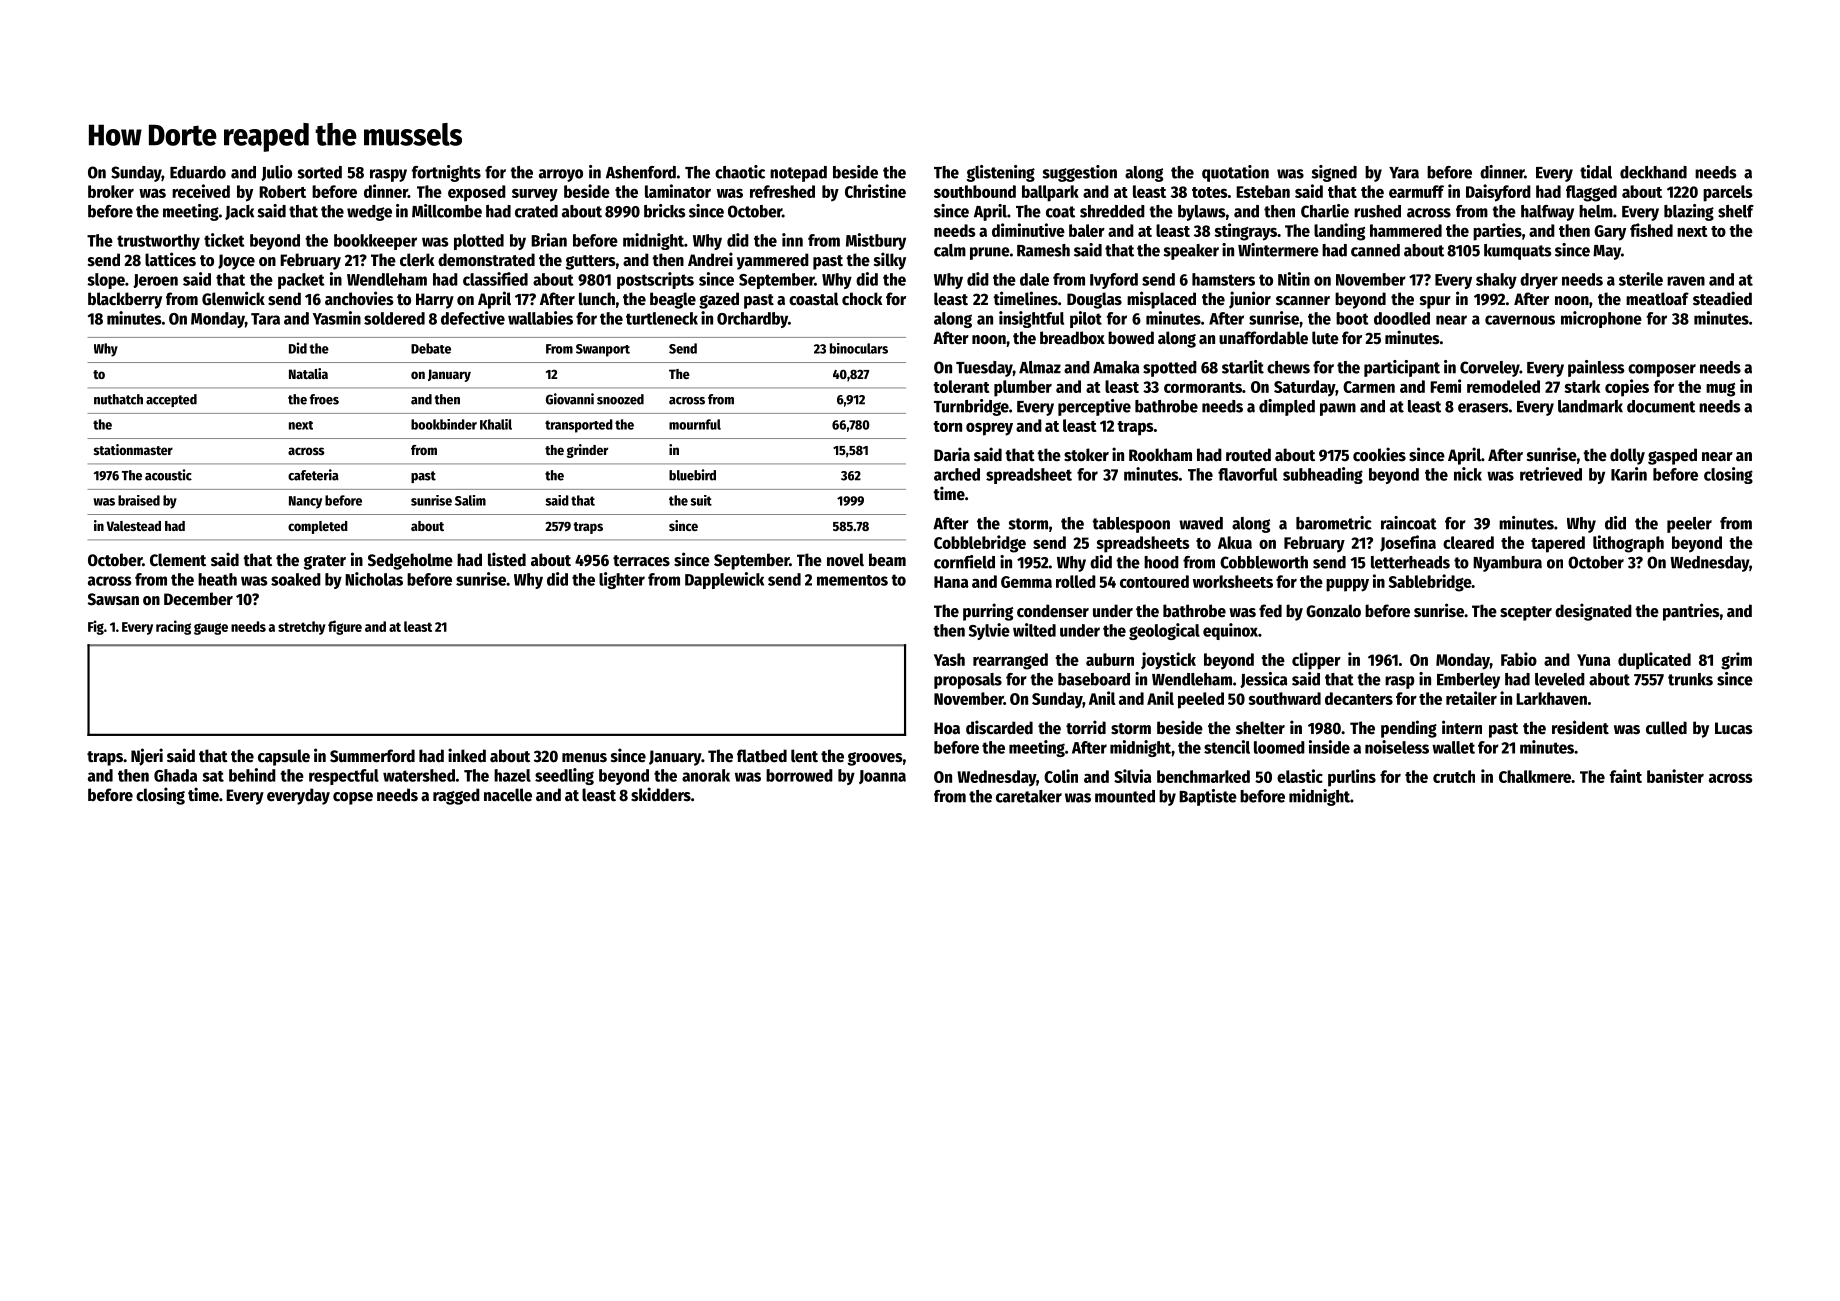 The height and width of the screenshot is (1301, 1840). Describe the element at coordinates (1404, 173) in the screenshot. I see `Yara` at that location.
